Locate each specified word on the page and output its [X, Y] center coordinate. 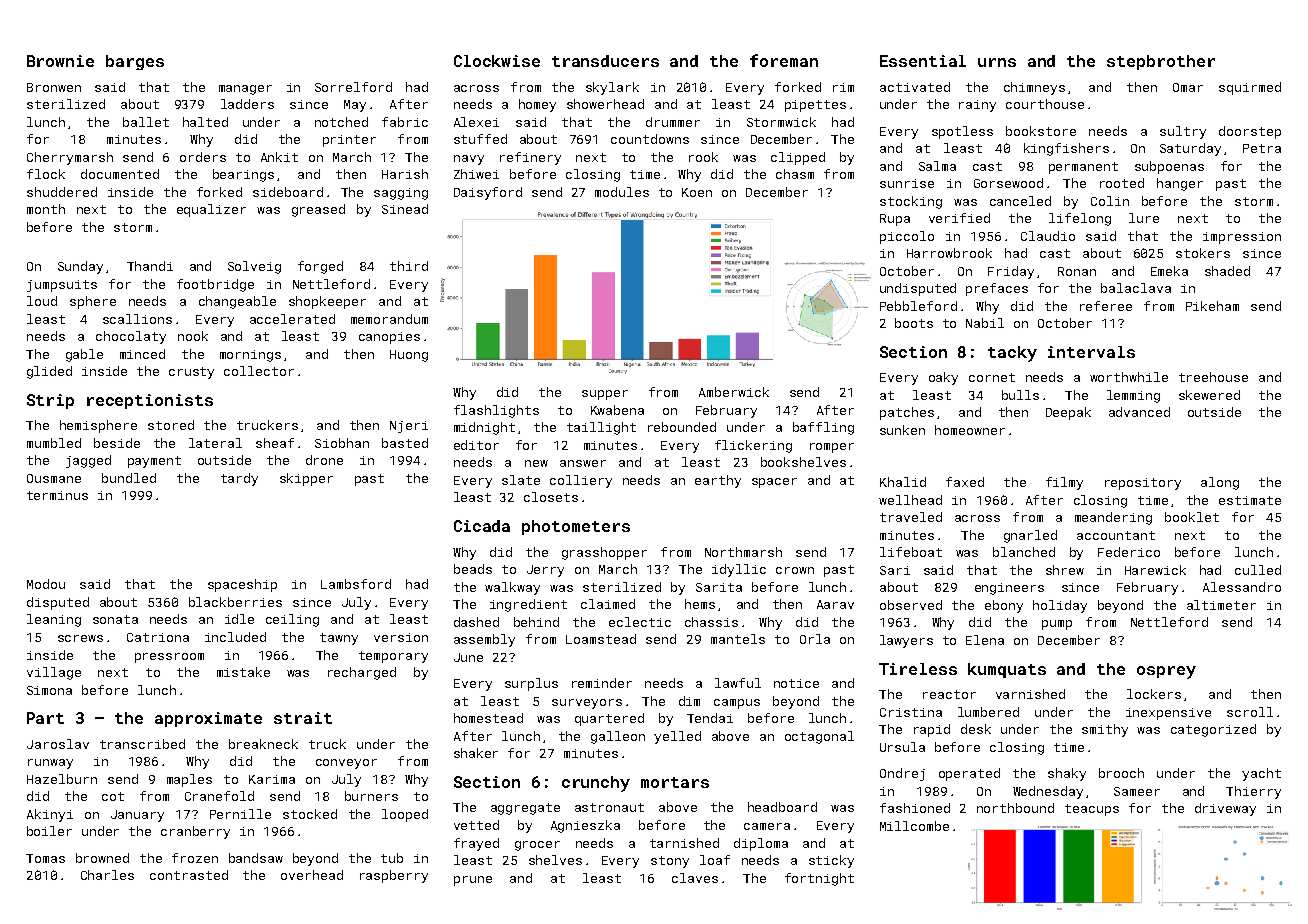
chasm [795, 174]
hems [700, 604]
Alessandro [1242, 587]
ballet [146, 122]
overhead [312, 875]
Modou [46, 584]
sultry [1183, 132]
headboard [782, 807]
